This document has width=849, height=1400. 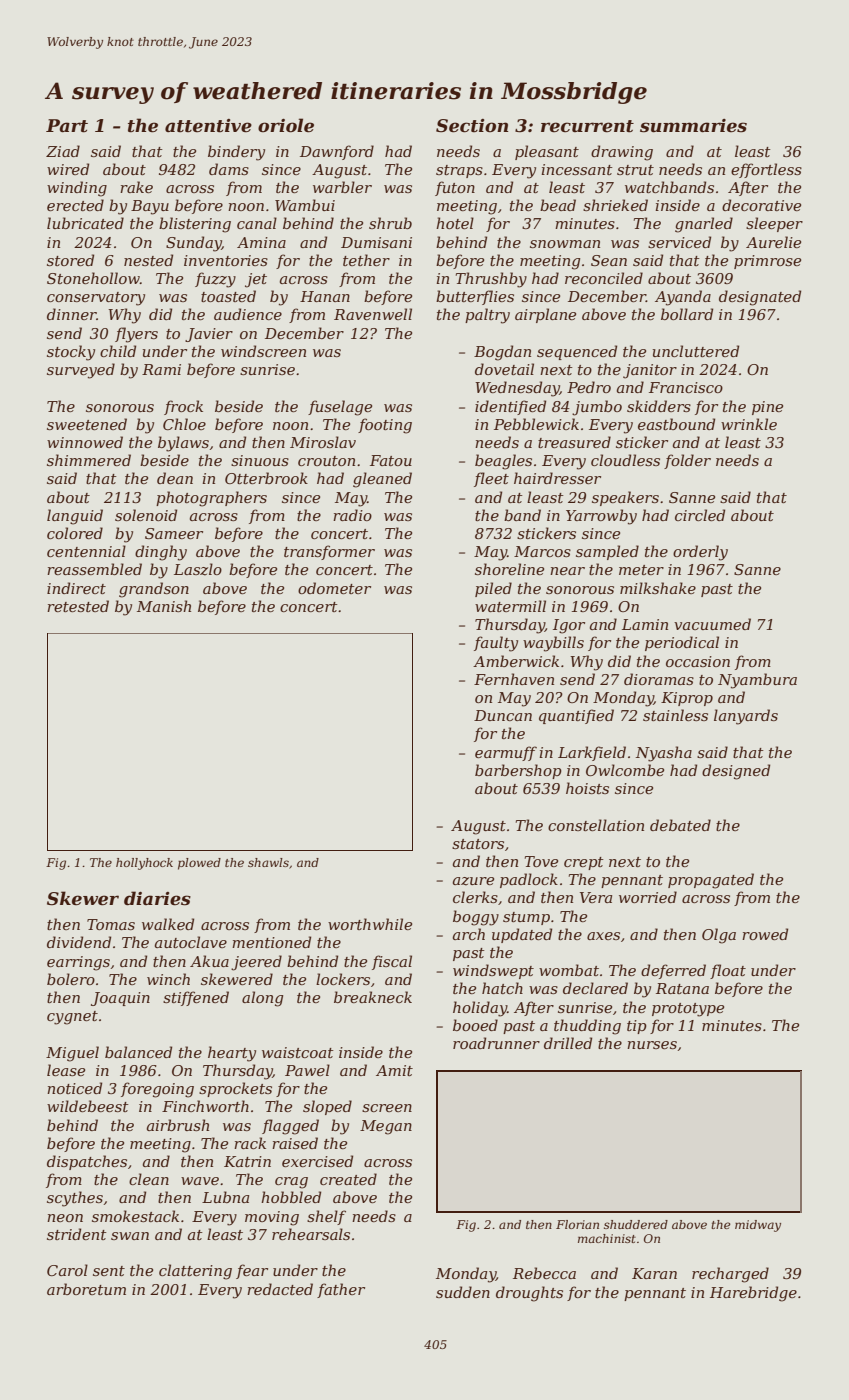 What do you see at coordinates (75, 517) in the document?
I see `languid` at bounding box center [75, 517].
